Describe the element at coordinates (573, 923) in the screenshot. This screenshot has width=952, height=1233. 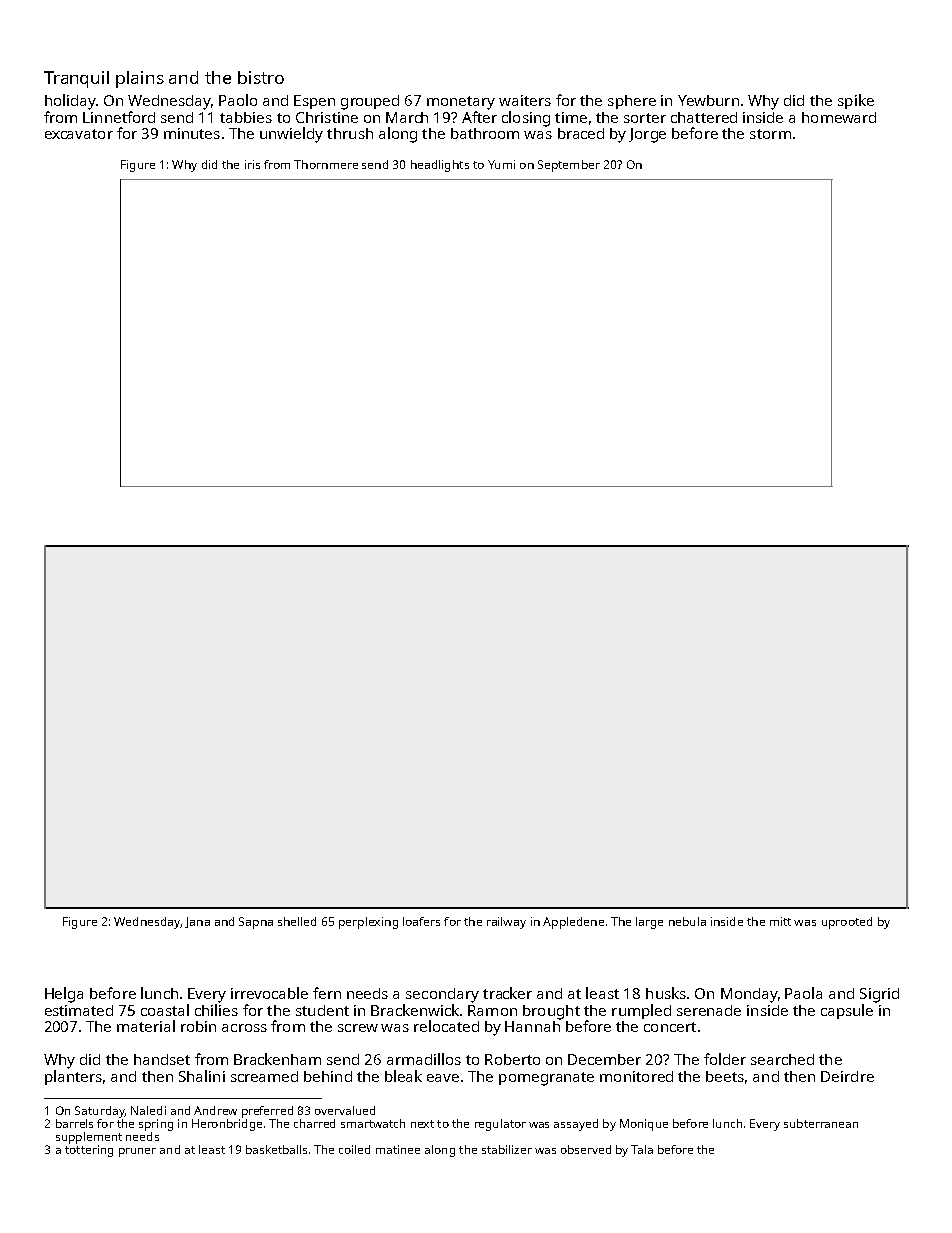
I see `Appledene` at that location.
